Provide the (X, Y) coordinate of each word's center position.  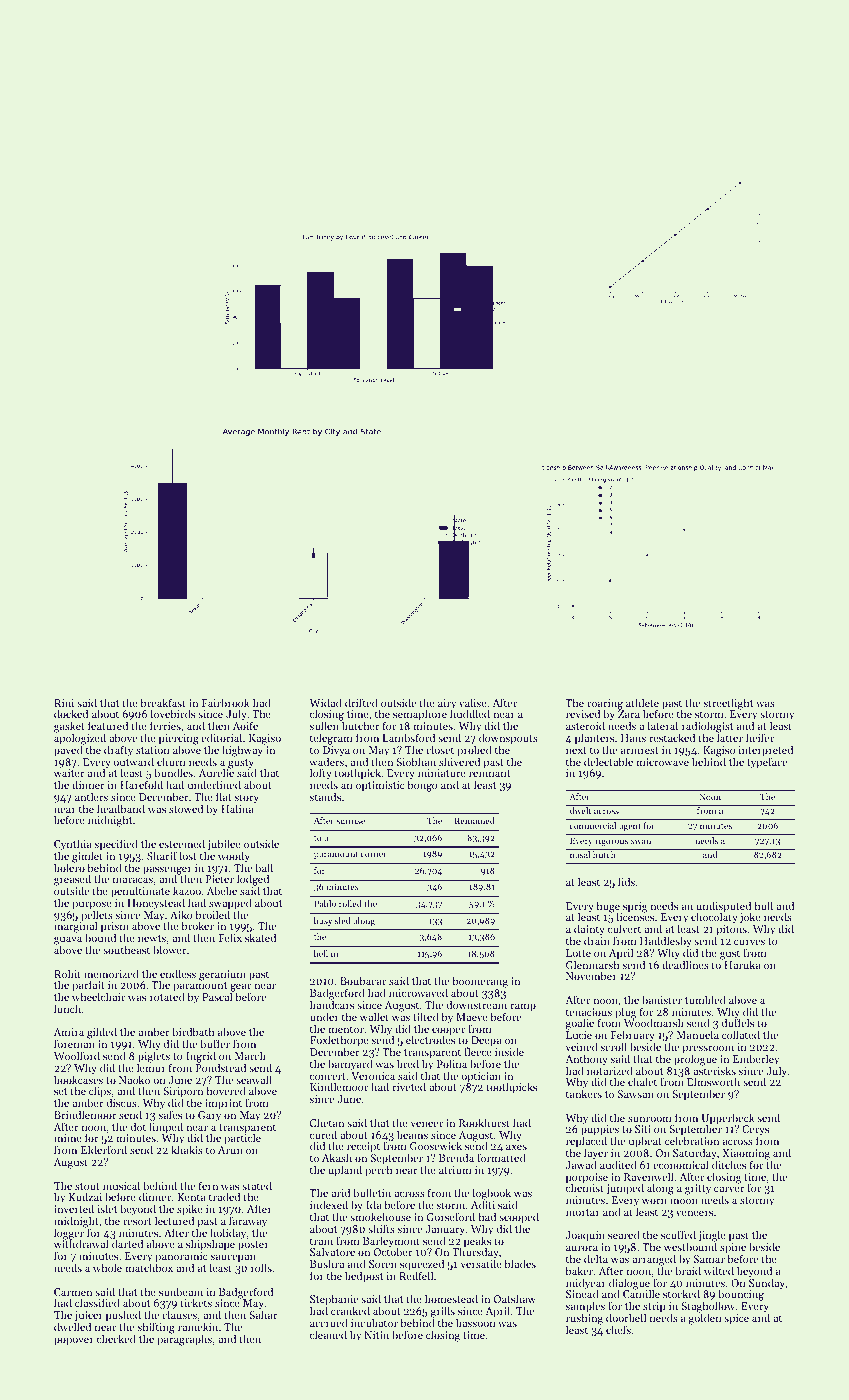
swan (641, 841)
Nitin (376, 1335)
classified (97, 1302)
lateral (662, 725)
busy (323, 921)
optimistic (380, 786)
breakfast (163, 702)
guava (68, 941)
